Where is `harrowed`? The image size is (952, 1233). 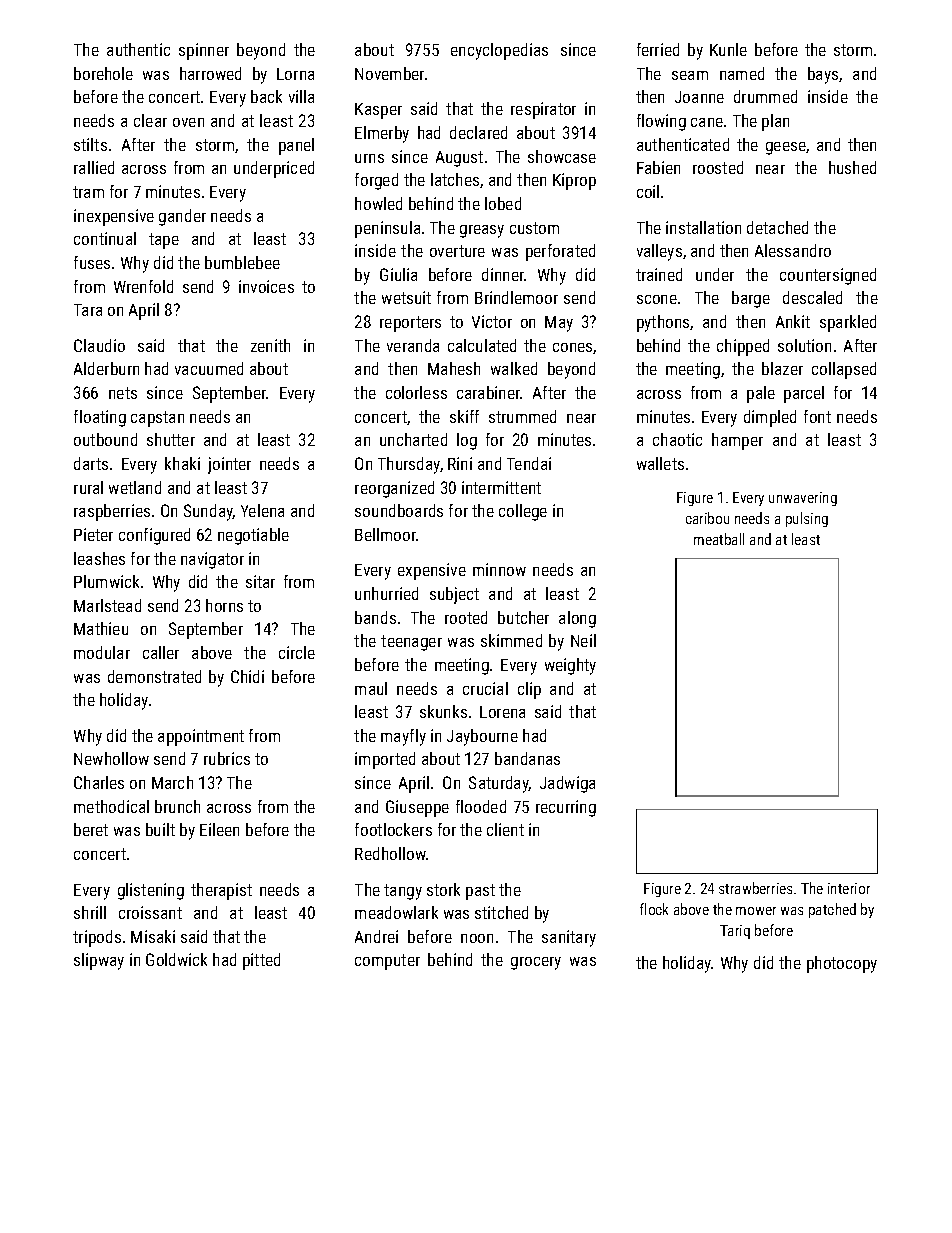 harrowed is located at coordinates (210, 73).
